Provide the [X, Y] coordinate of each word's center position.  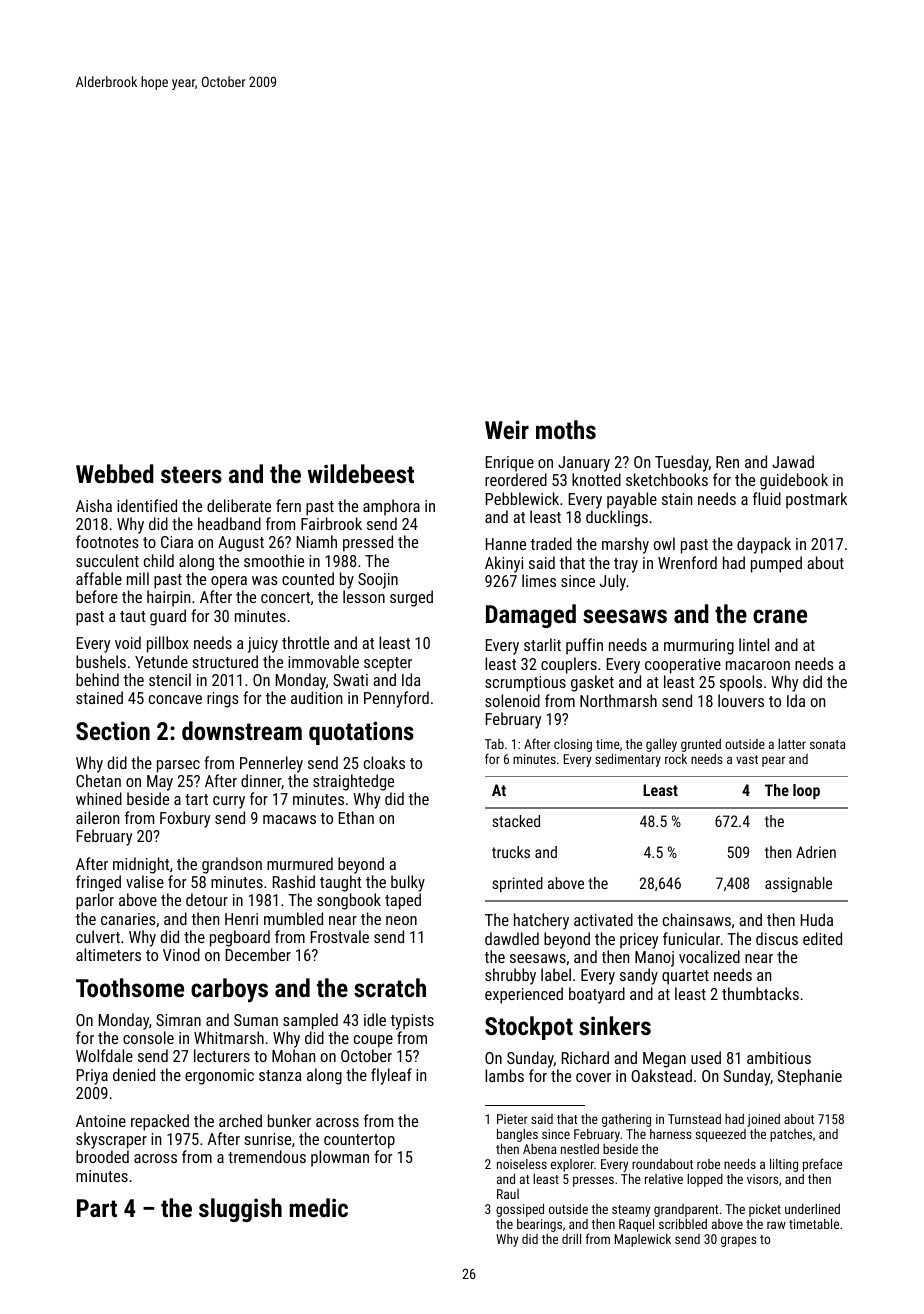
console [148, 1037]
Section [113, 730]
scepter [388, 664]
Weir [507, 429]
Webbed [115, 473]
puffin [584, 646]
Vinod [181, 954]
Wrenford [687, 562]
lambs [504, 1075]
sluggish [240, 1210]
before [97, 596]
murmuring [699, 647]
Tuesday [682, 463]
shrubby [510, 976]
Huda [817, 919]
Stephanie [810, 1077]
